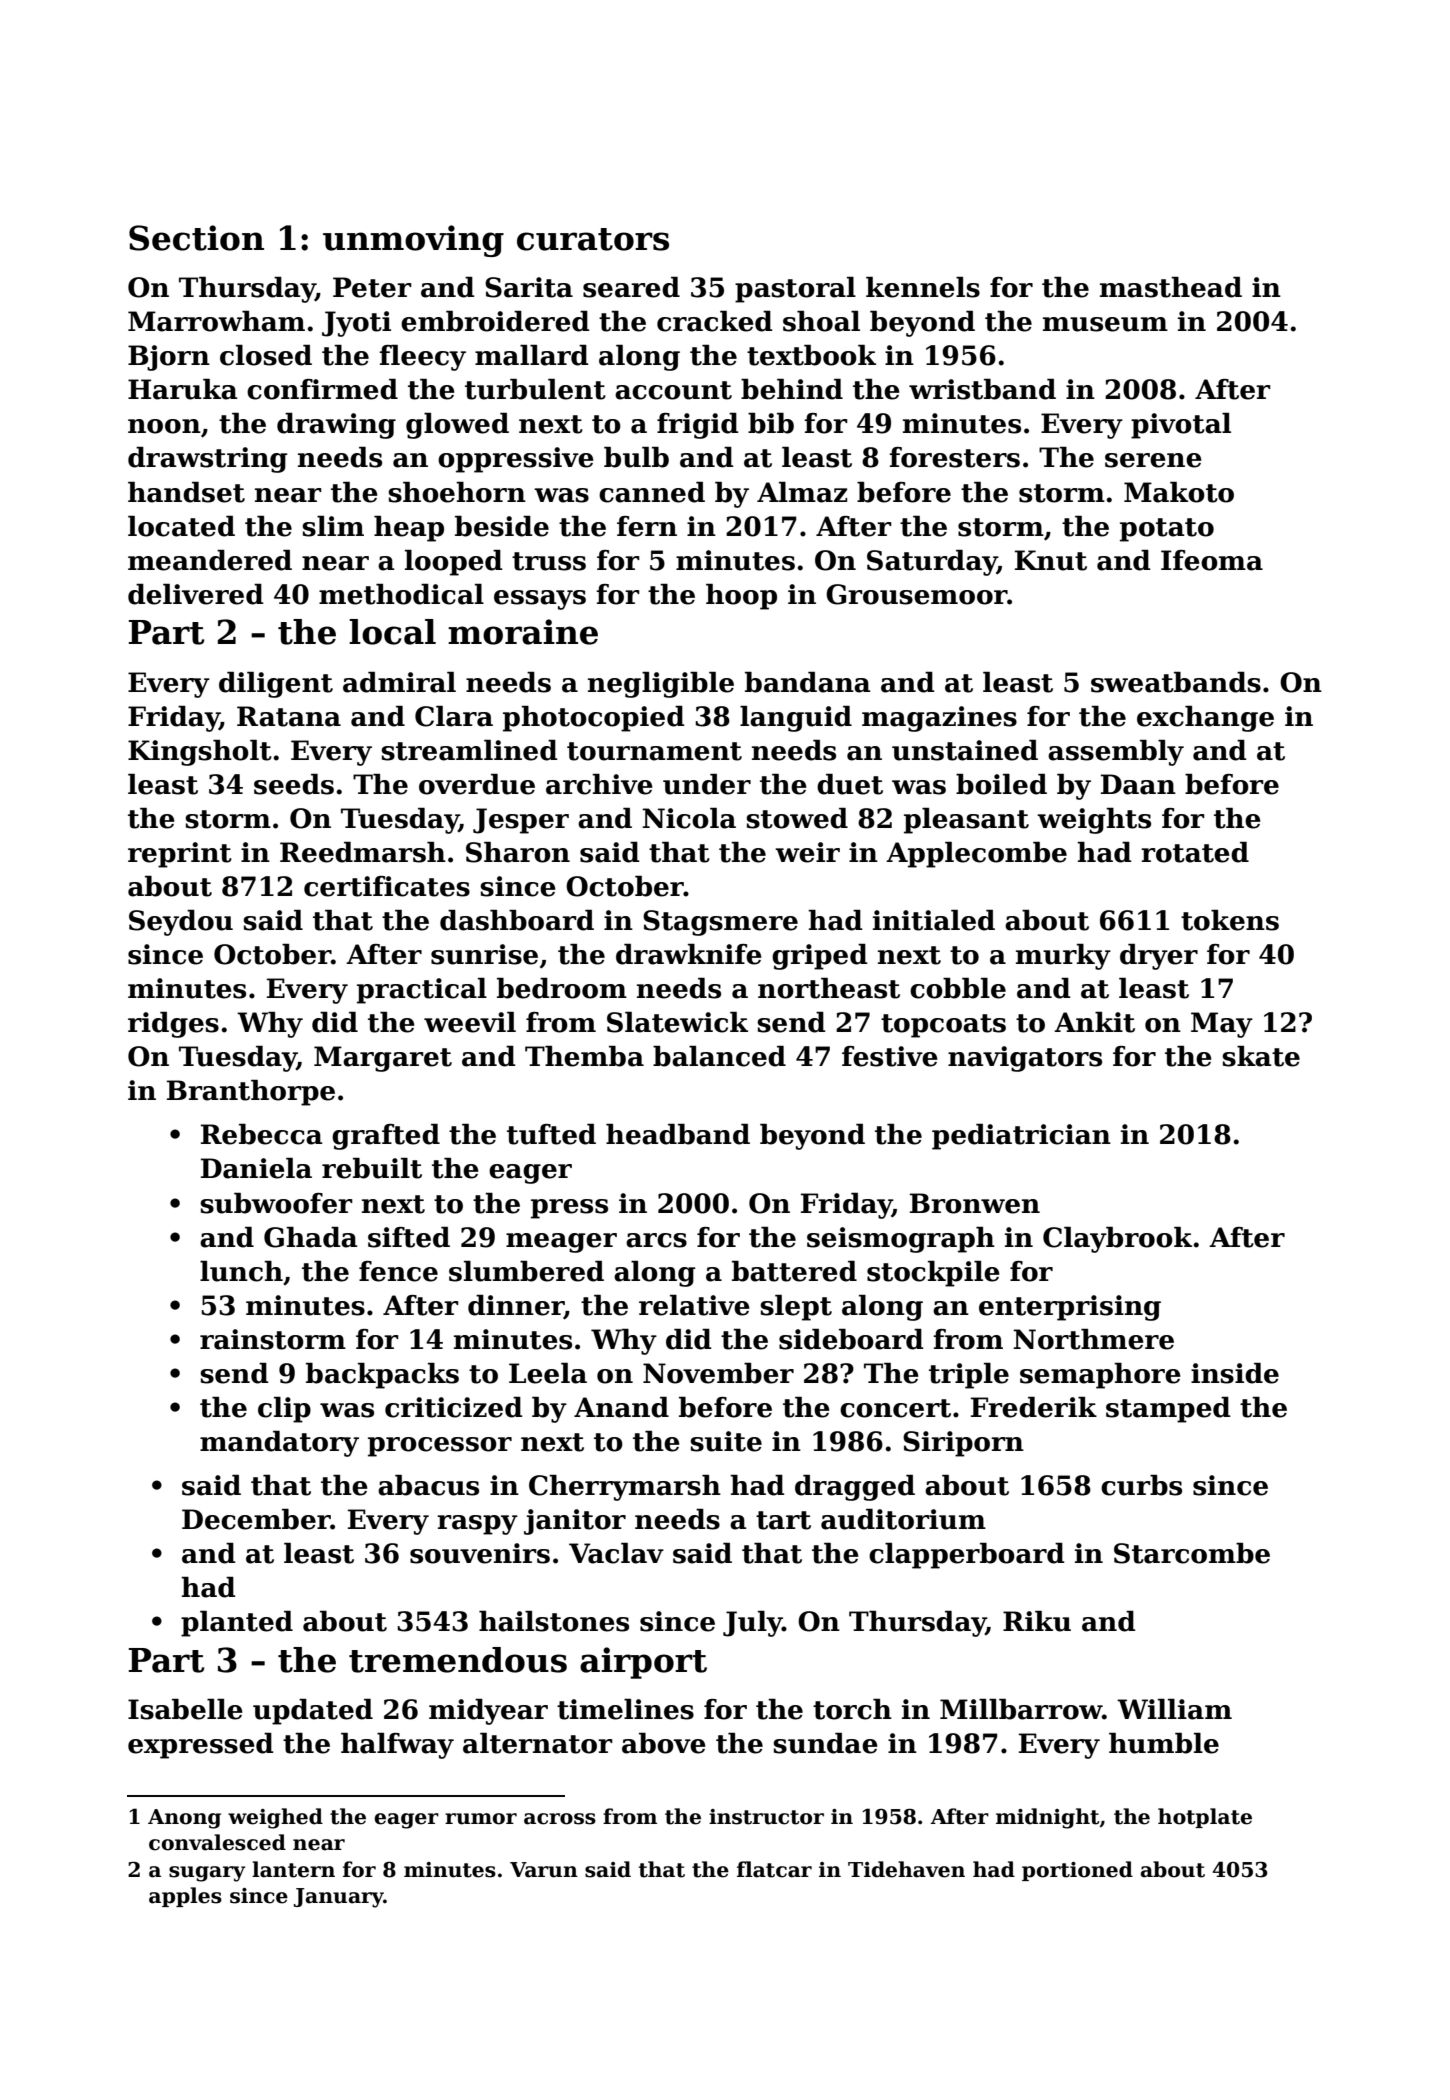  I want to click on northeast, so click(829, 988).
